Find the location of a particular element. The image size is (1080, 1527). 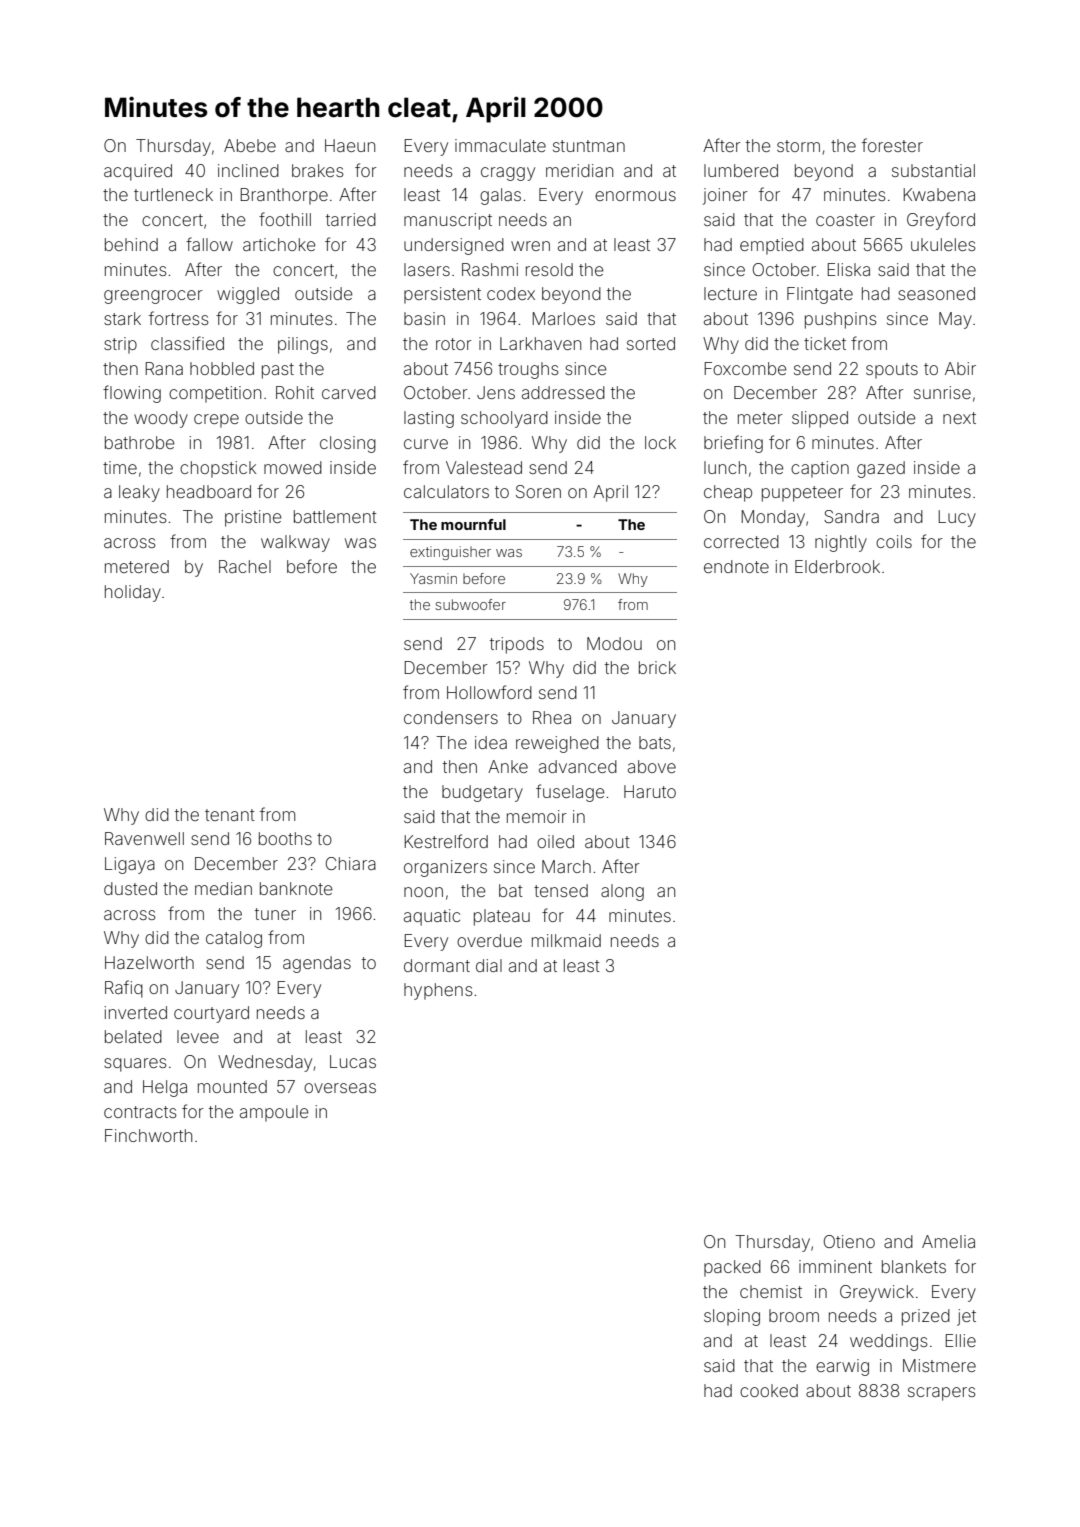

acquired is located at coordinates (138, 172).
